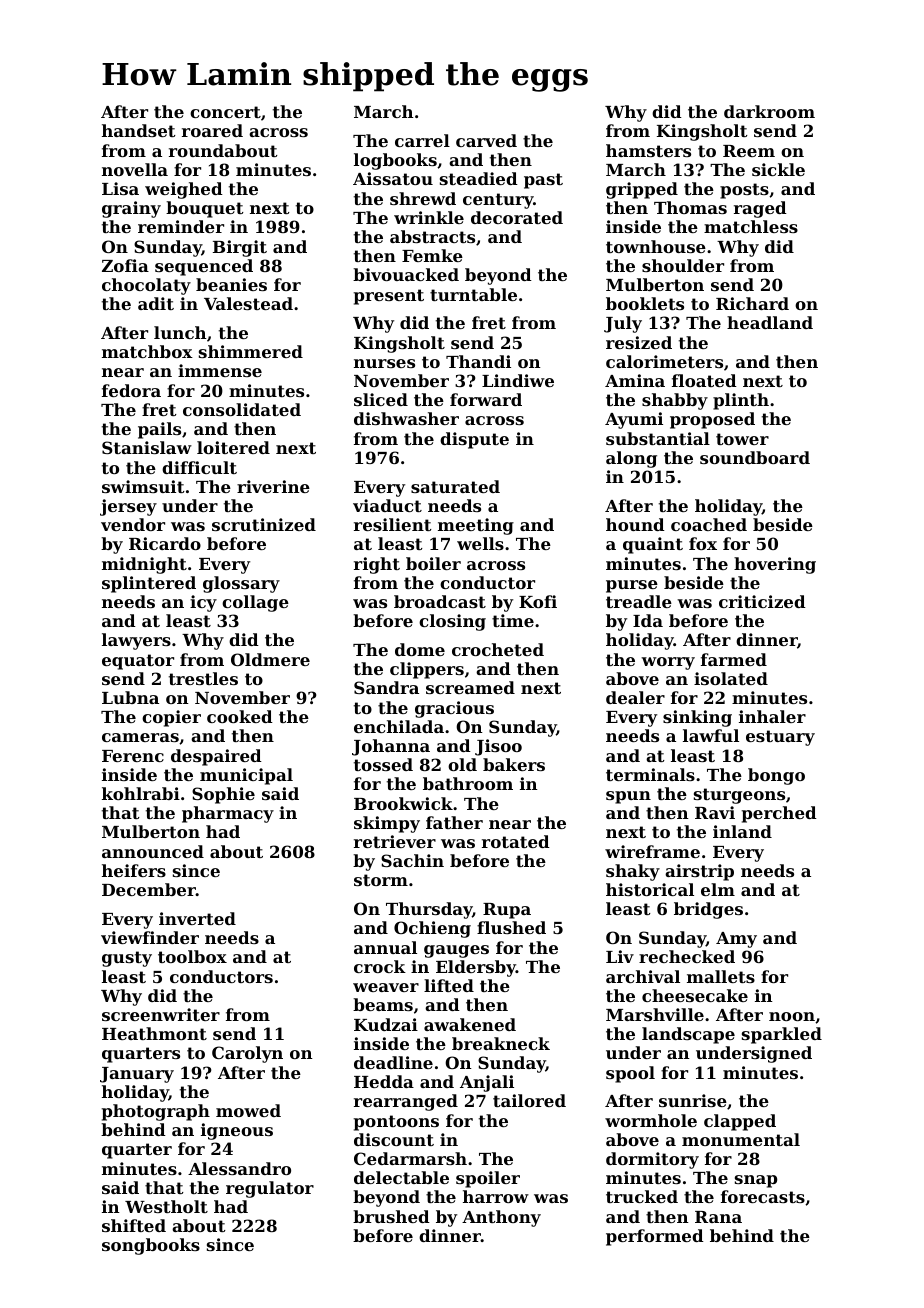  I want to click on songbooks, so click(151, 1246).
